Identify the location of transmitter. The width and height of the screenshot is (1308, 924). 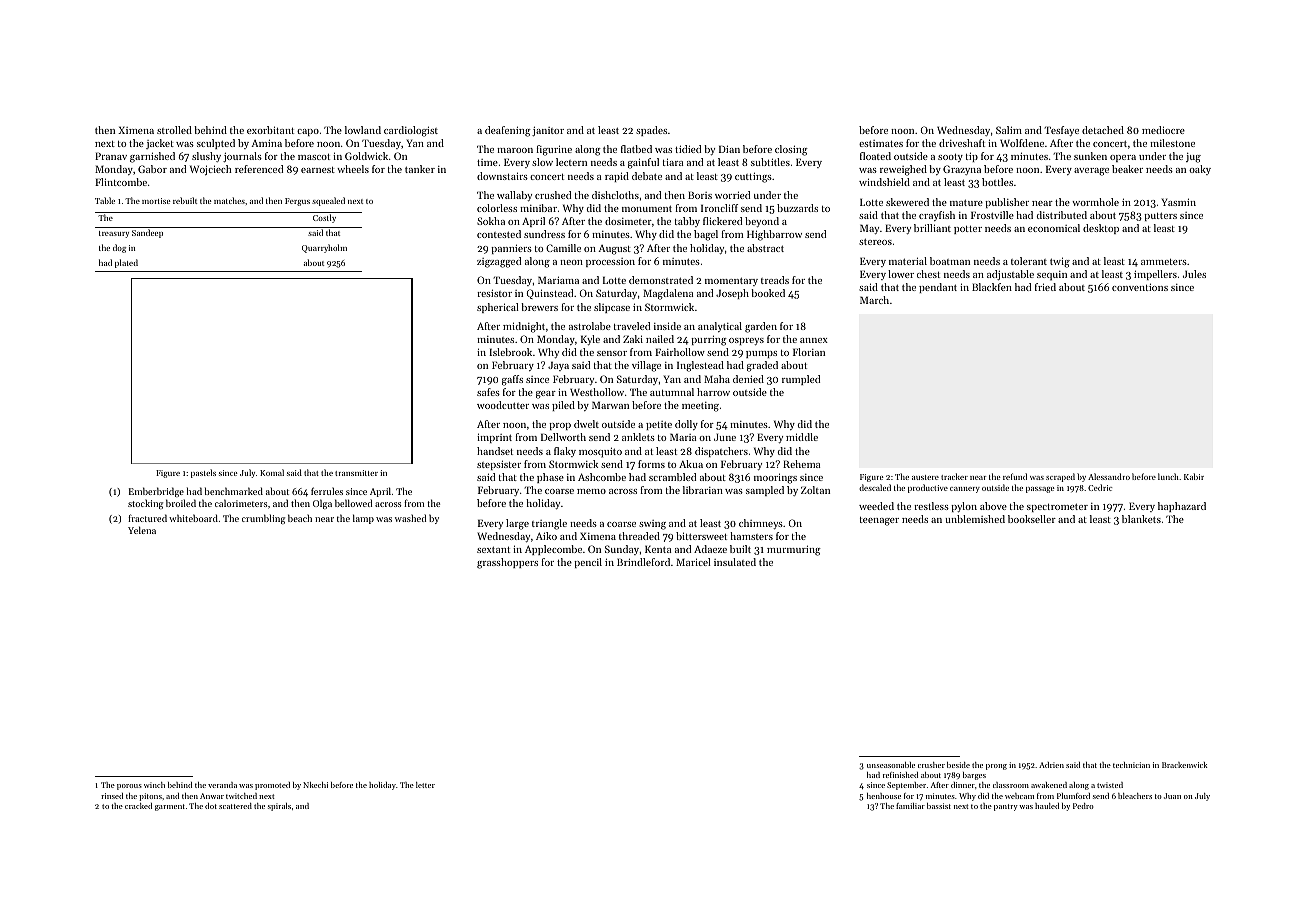
(356, 473).
